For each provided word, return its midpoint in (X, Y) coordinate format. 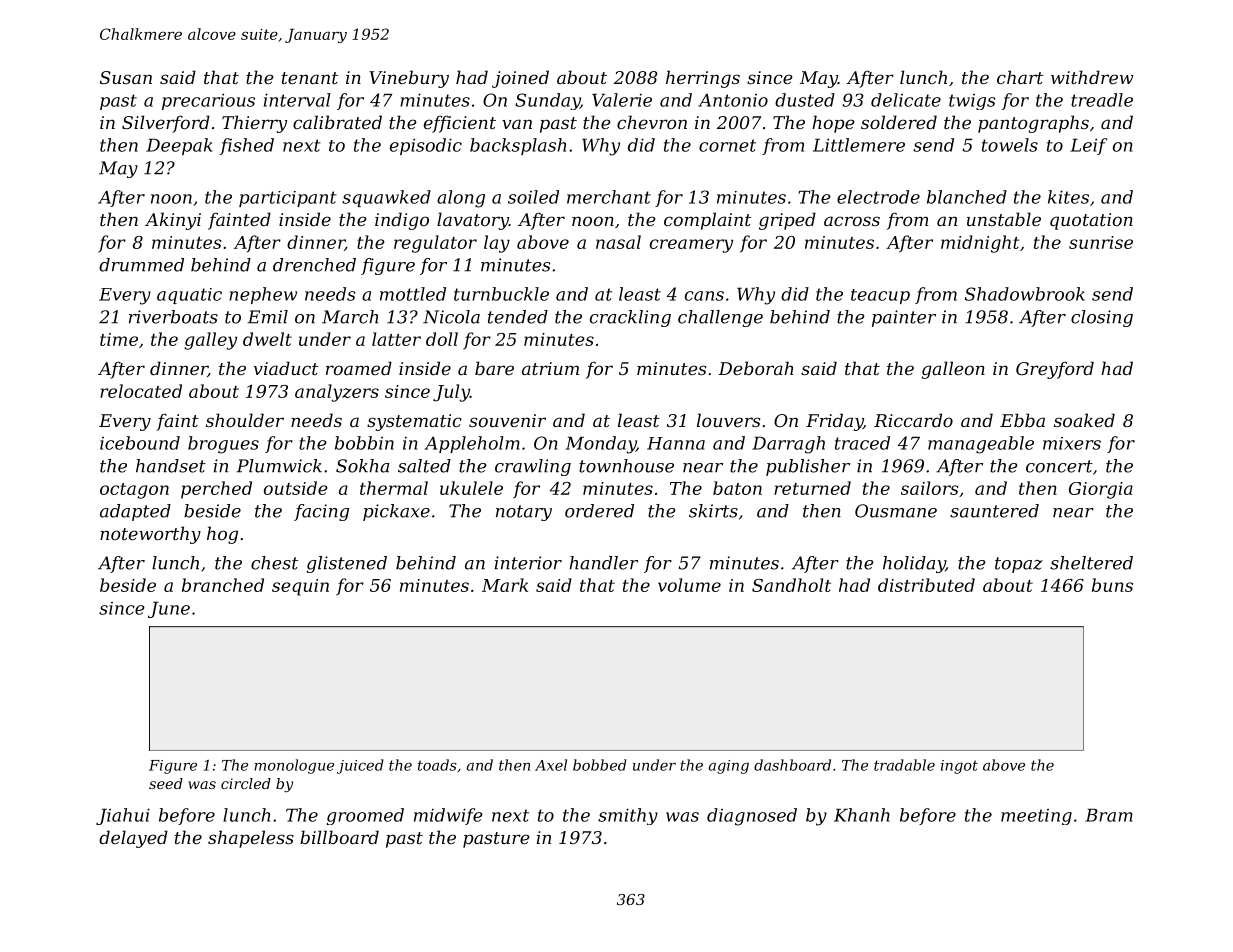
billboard (339, 837)
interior (528, 563)
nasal (618, 242)
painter (904, 318)
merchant (609, 197)
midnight (980, 244)
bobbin (364, 443)
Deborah (756, 368)
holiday (914, 564)
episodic (426, 146)
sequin (300, 587)
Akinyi (173, 221)
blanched (967, 197)
